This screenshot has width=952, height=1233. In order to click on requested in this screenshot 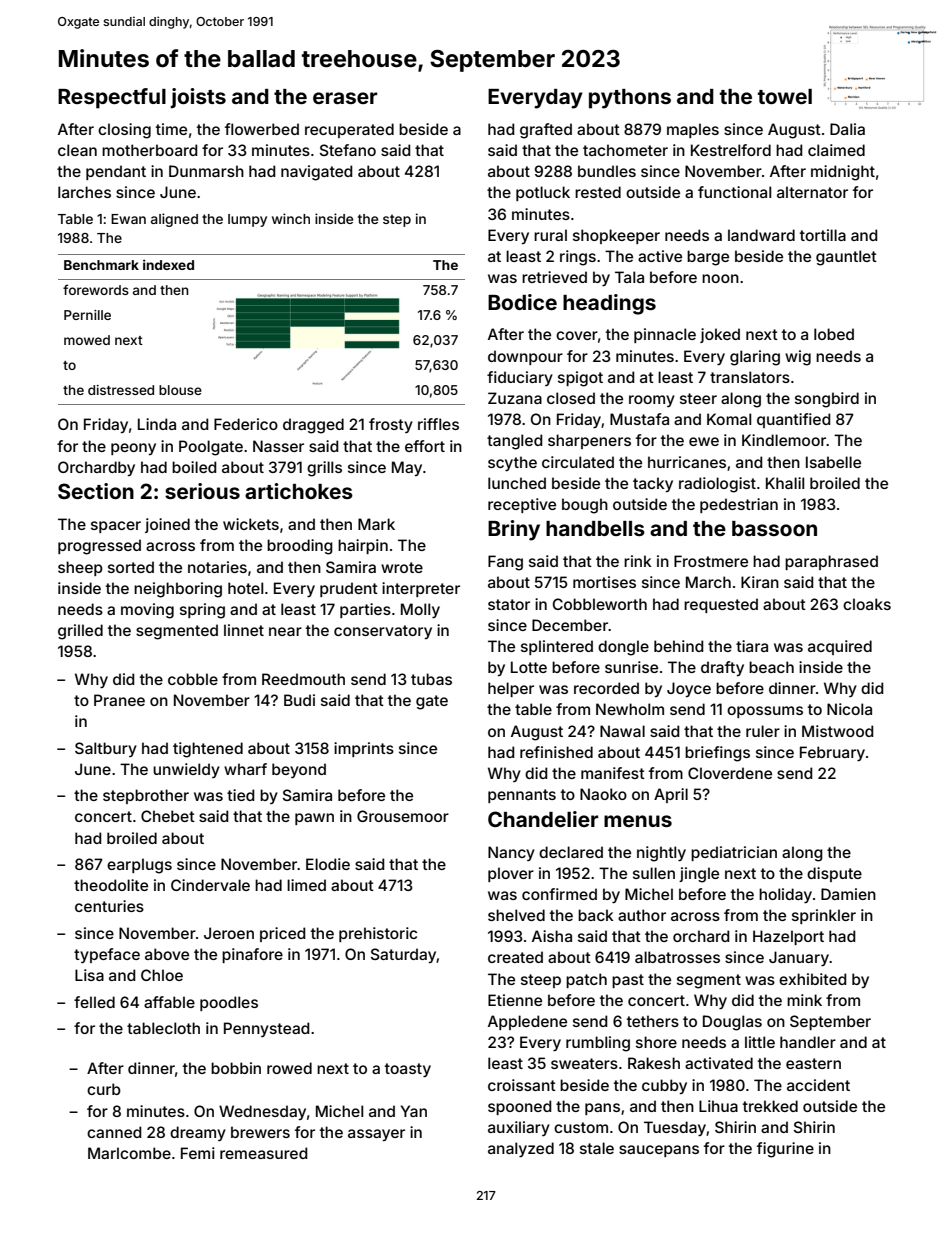, I will do `click(721, 605)`.
